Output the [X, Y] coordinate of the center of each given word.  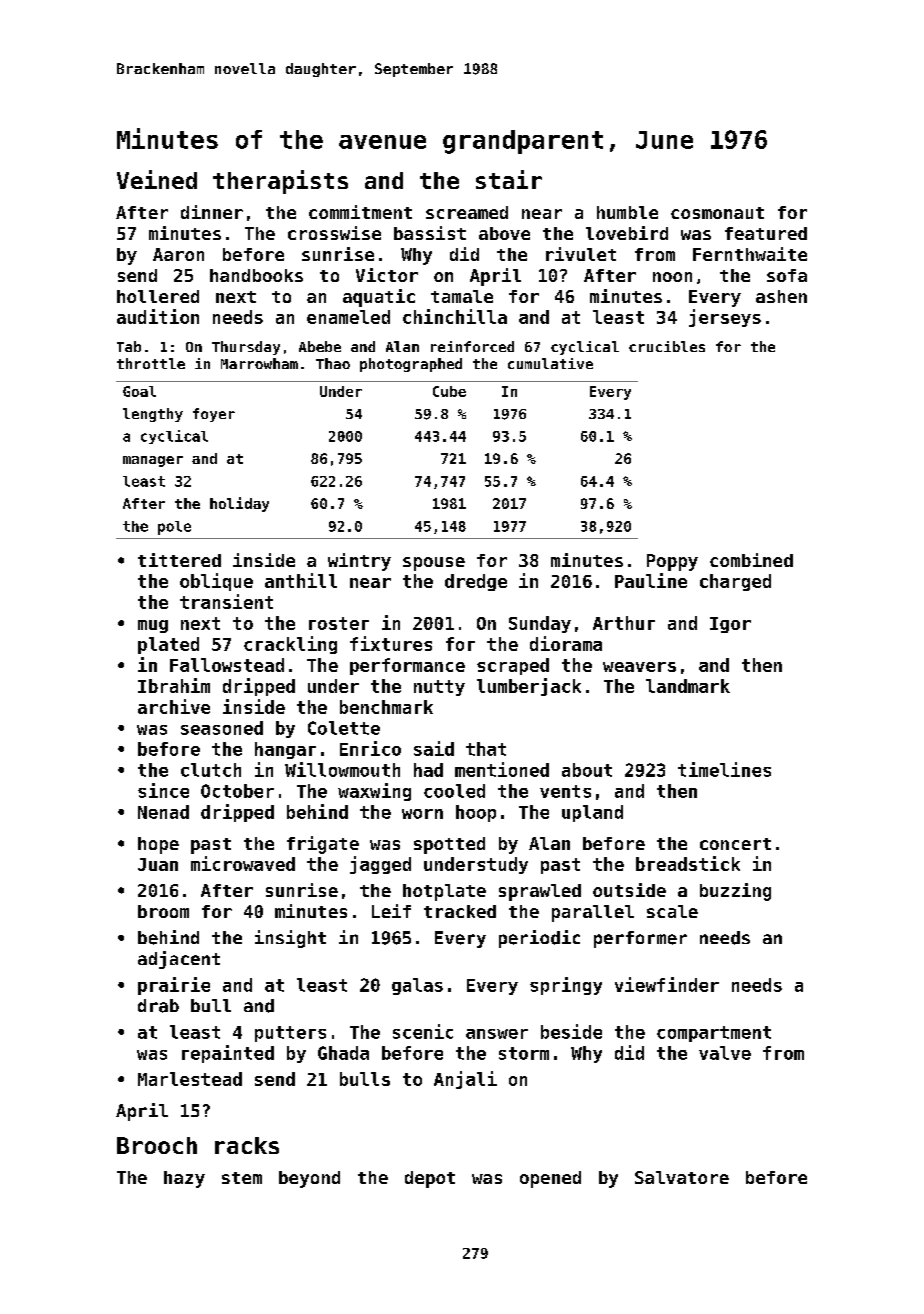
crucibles [667, 346]
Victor [387, 275]
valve [725, 1053]
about [587, 770]
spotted [449, 845]
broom [163, 911]
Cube [449, 391]
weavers [639, 667]
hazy [184, 1179]
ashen [781, 296]
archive [174, 706]
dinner [212, 212]
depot [430, 1179]
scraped [513, 666]
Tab [129, 346]
